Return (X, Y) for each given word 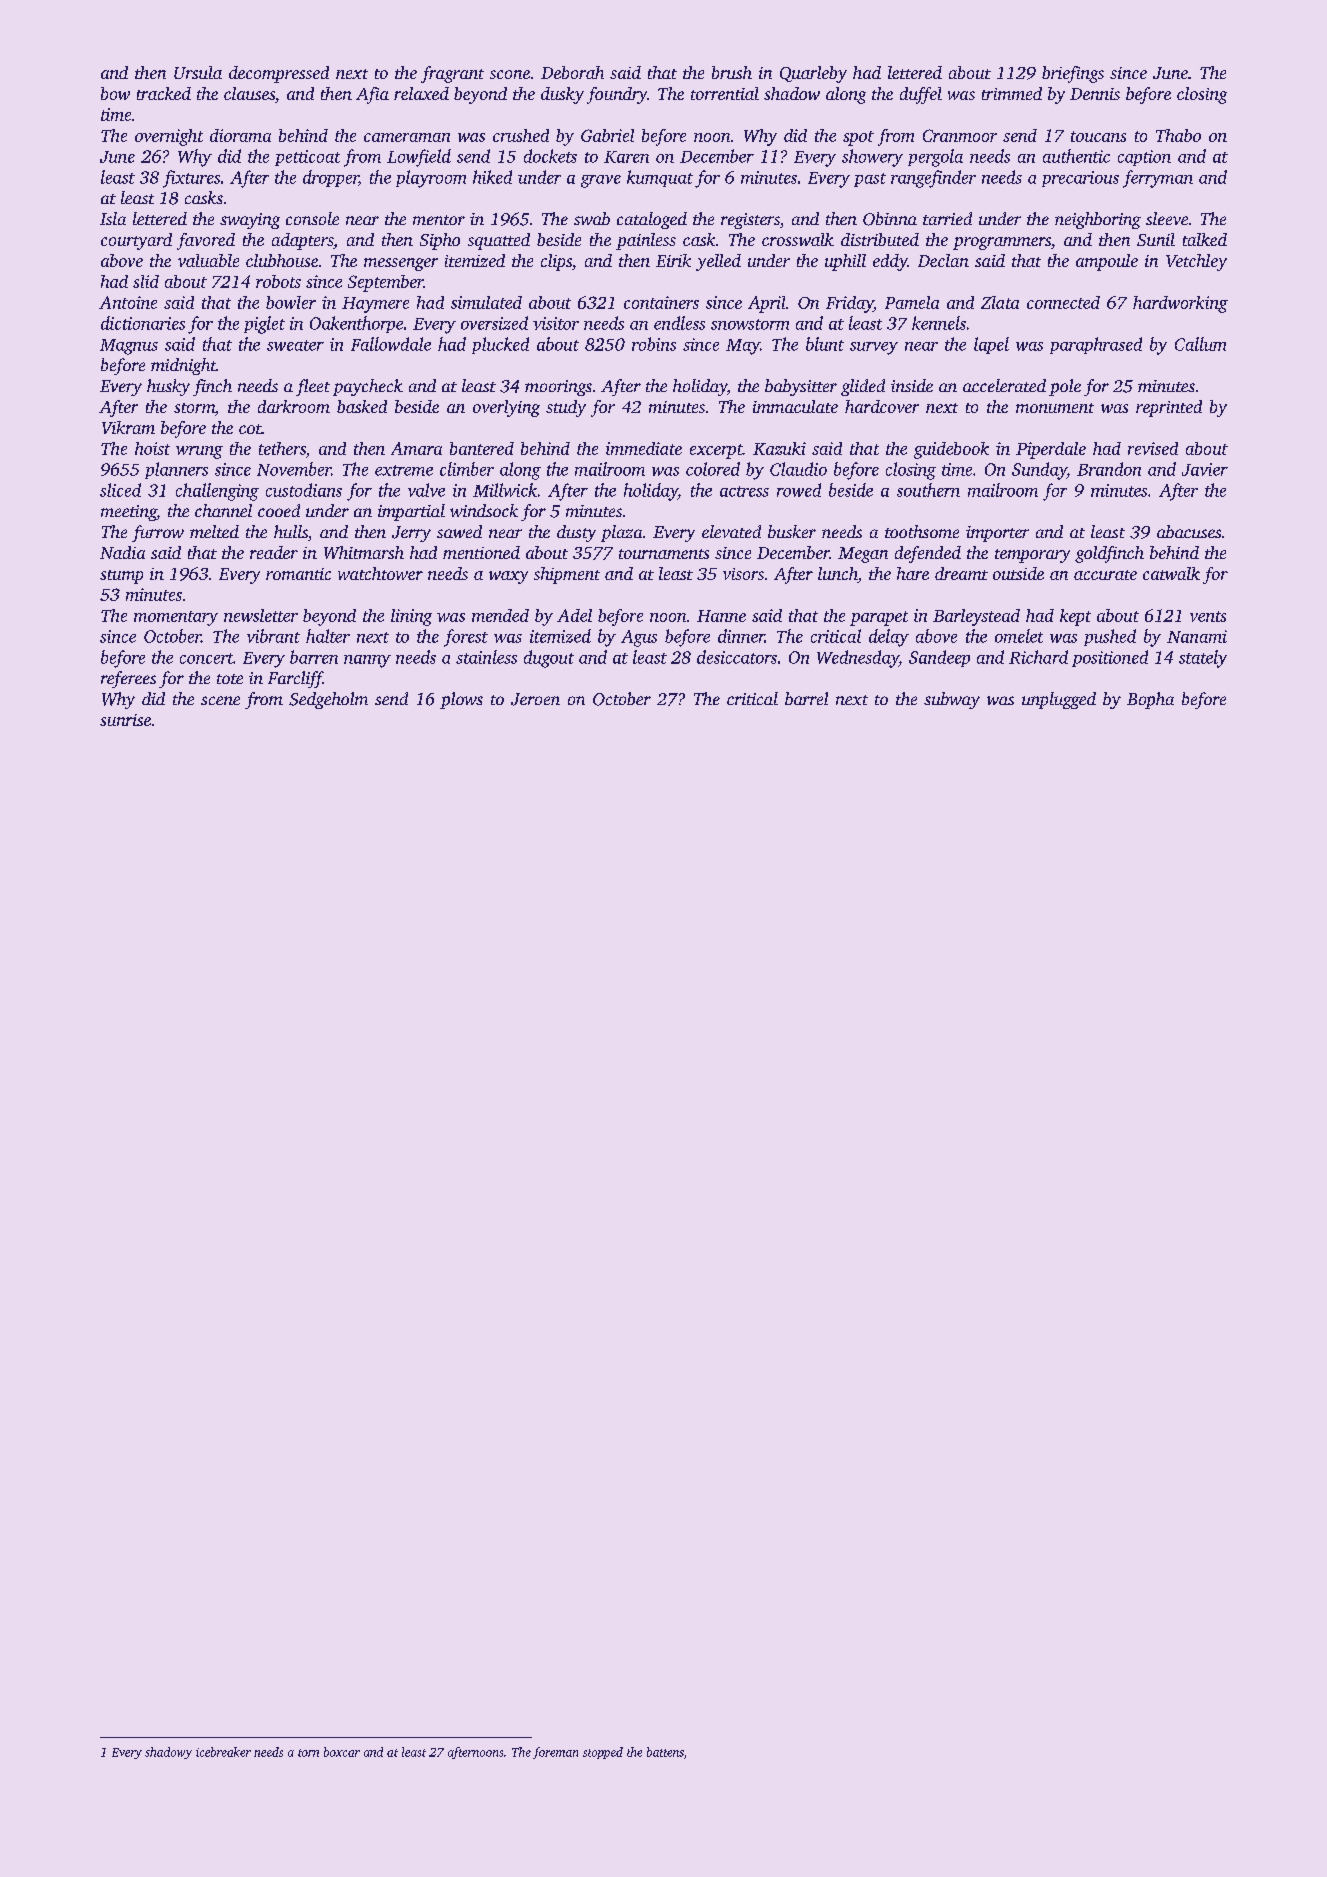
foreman (555, 1753)
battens (665, 1752)
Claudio (798, 469)
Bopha (1150, 700)
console (312, 218)
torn (308, 1753)
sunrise (125, 720)
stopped (603, 1753)
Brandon (1109, 469)
